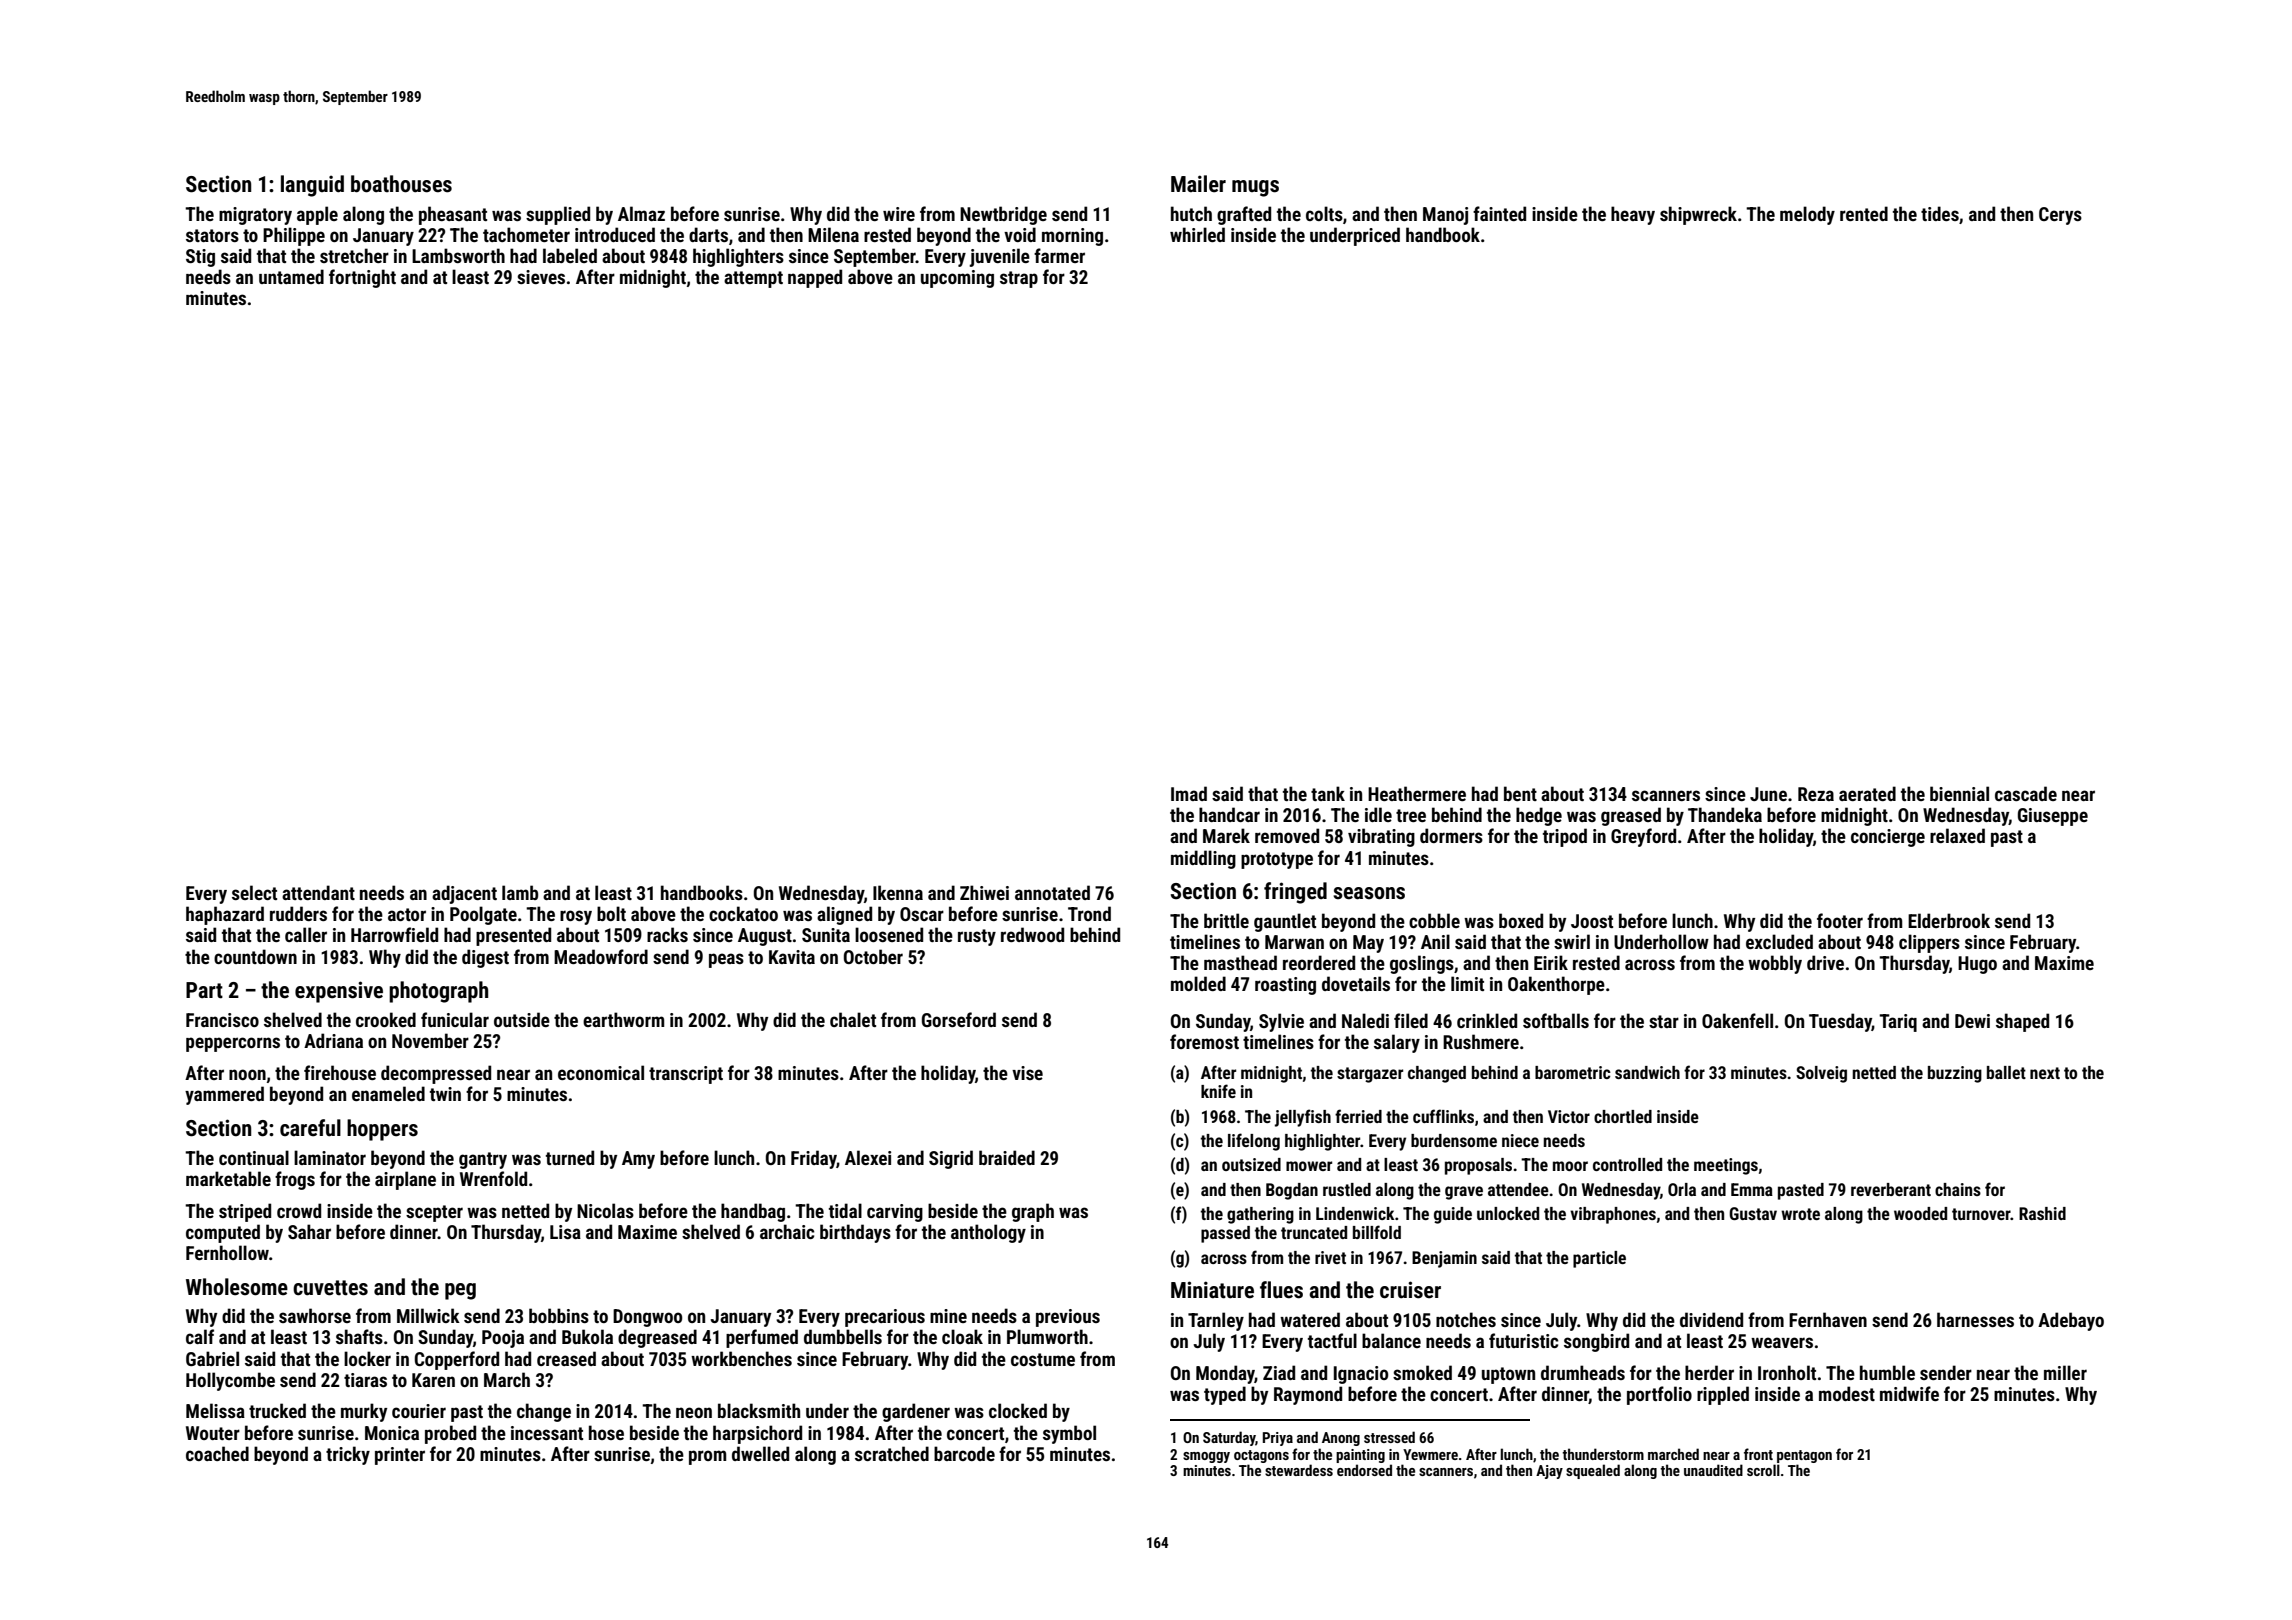  Describe the element at coordinates (2060, 216) in the document. I see `Cerys` at that location.
